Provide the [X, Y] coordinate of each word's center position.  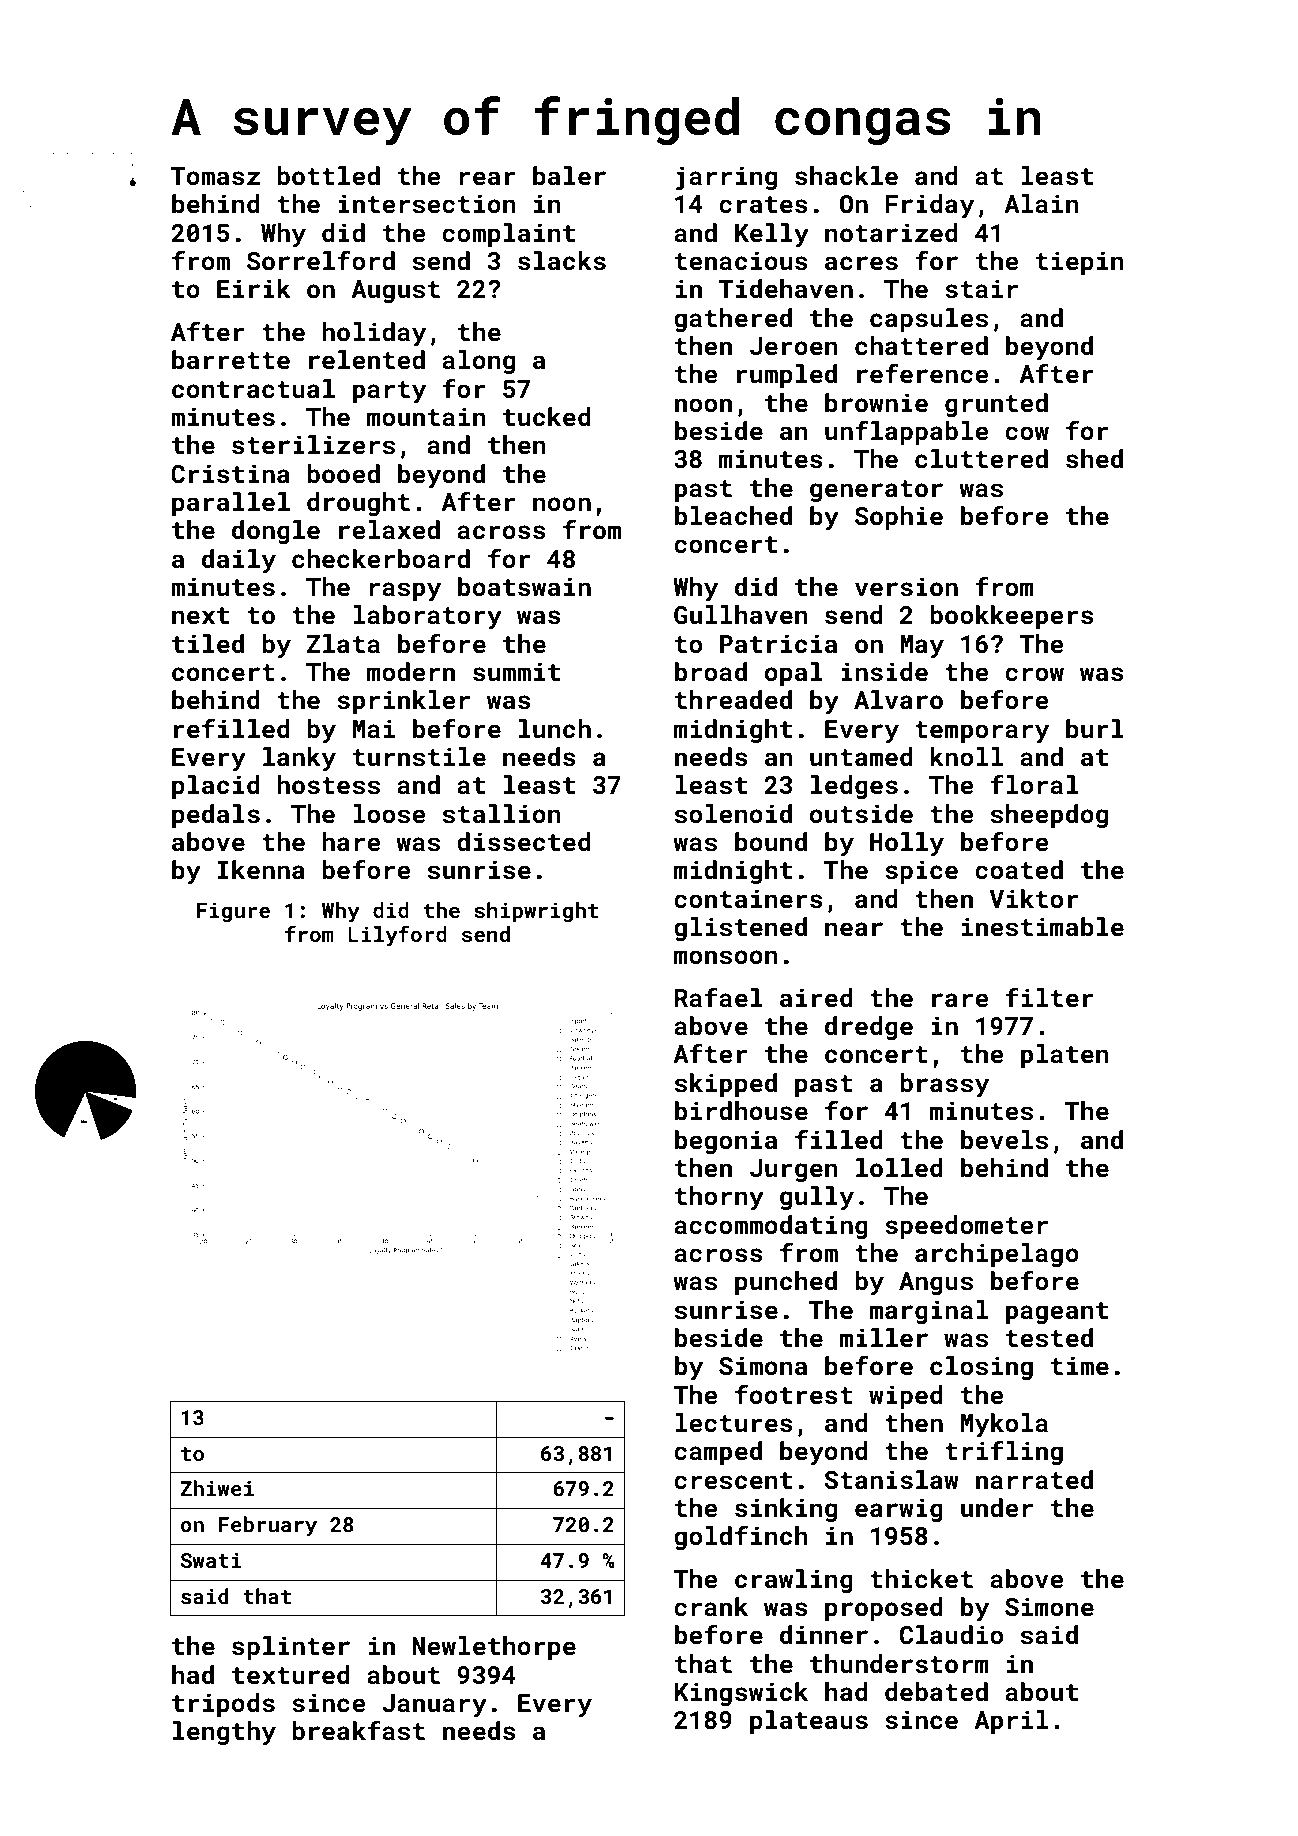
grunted [996, 405]
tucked [547, 417]
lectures [734, 1423]
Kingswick [741, 1694]
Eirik [254, 288]
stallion [502, 814]
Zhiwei [217, 1488]
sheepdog [1049, 816]
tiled [208, 644]
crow [1034, 674]
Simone [1049, 1606]
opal [794, 674]
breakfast [358, 1730]
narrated [1034, 1480]
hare [351, 842]
